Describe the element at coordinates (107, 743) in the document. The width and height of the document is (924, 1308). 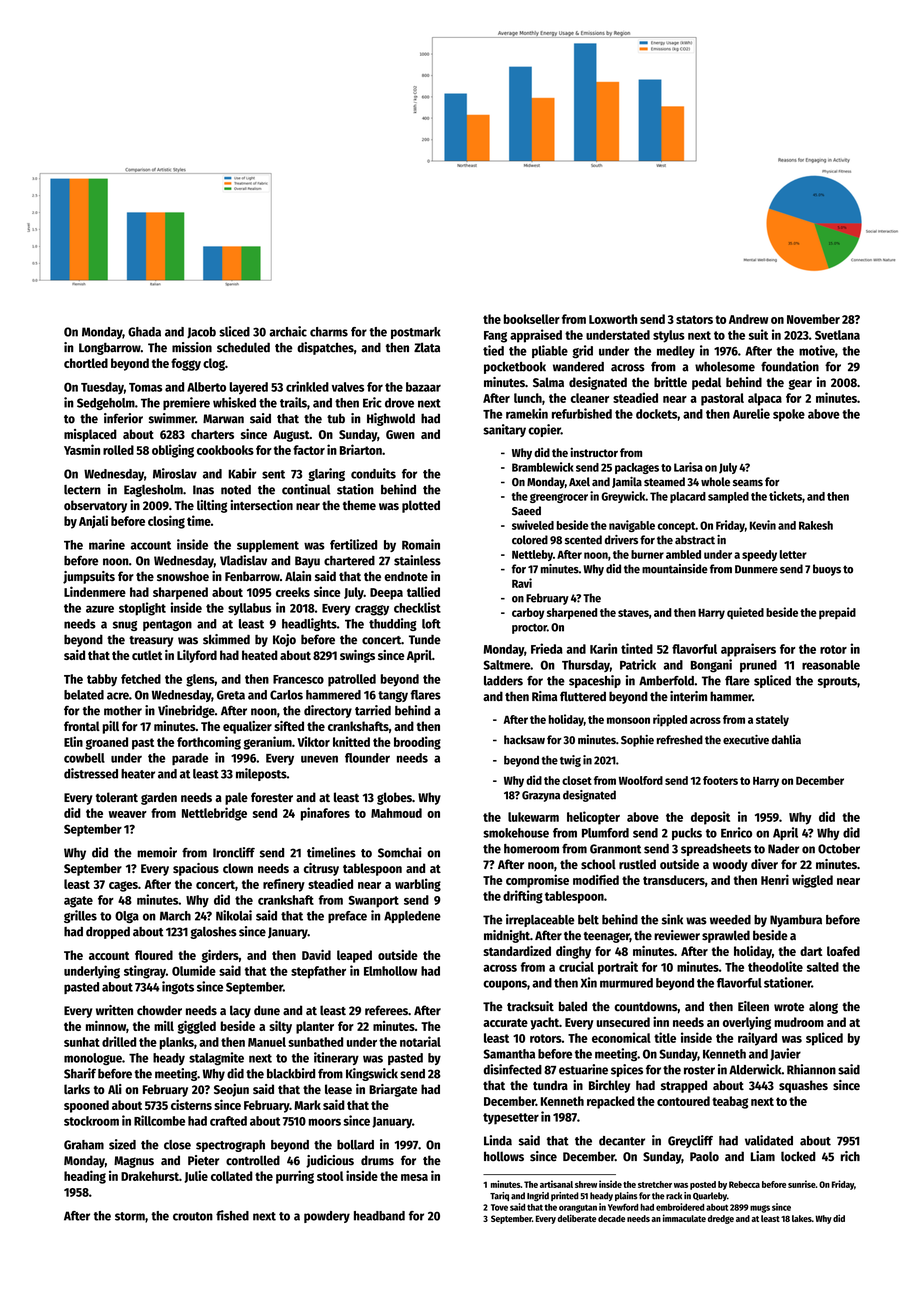
I see `groaned` at that location.
